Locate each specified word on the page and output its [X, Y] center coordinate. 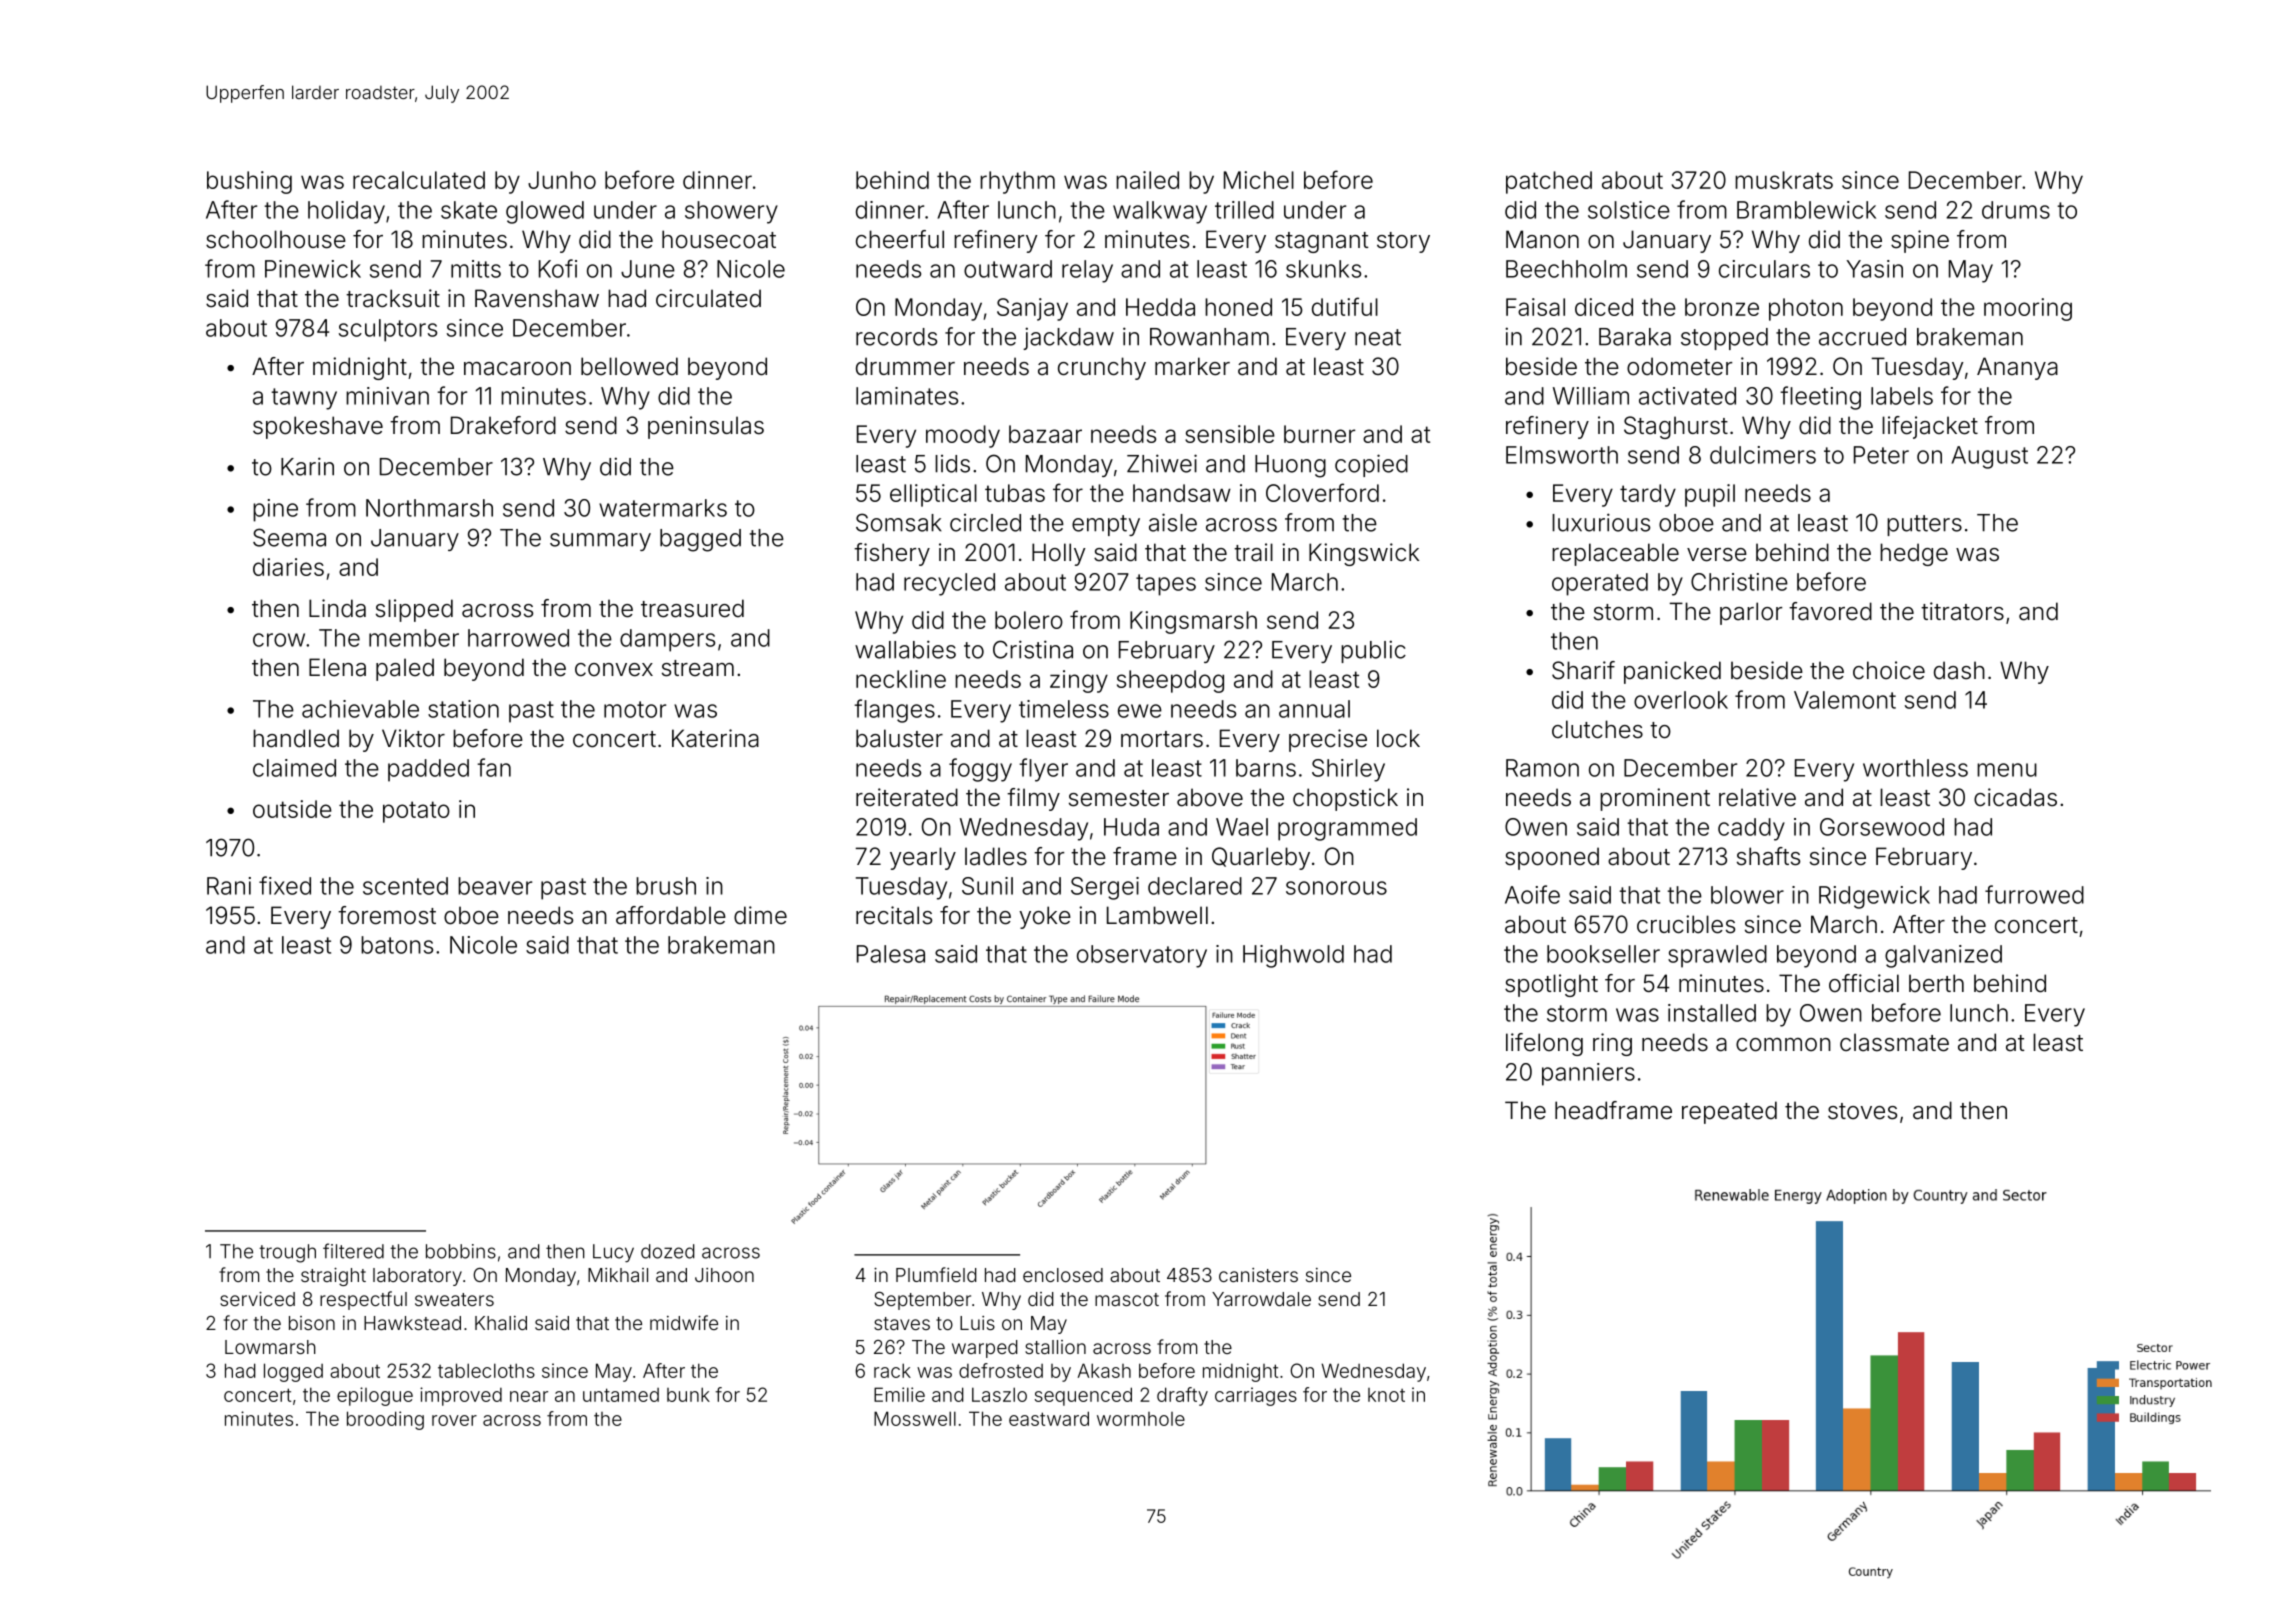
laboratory [417, 1277]
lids [952, 464]
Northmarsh [429, 508]
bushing [249, 182]
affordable [671, 915]
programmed [1347, 829]
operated [1600, 584]
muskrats [1784, 180]
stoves [1862, 1111]
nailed [1147, 180]
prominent [1655, 799]
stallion [1055, 1347]
